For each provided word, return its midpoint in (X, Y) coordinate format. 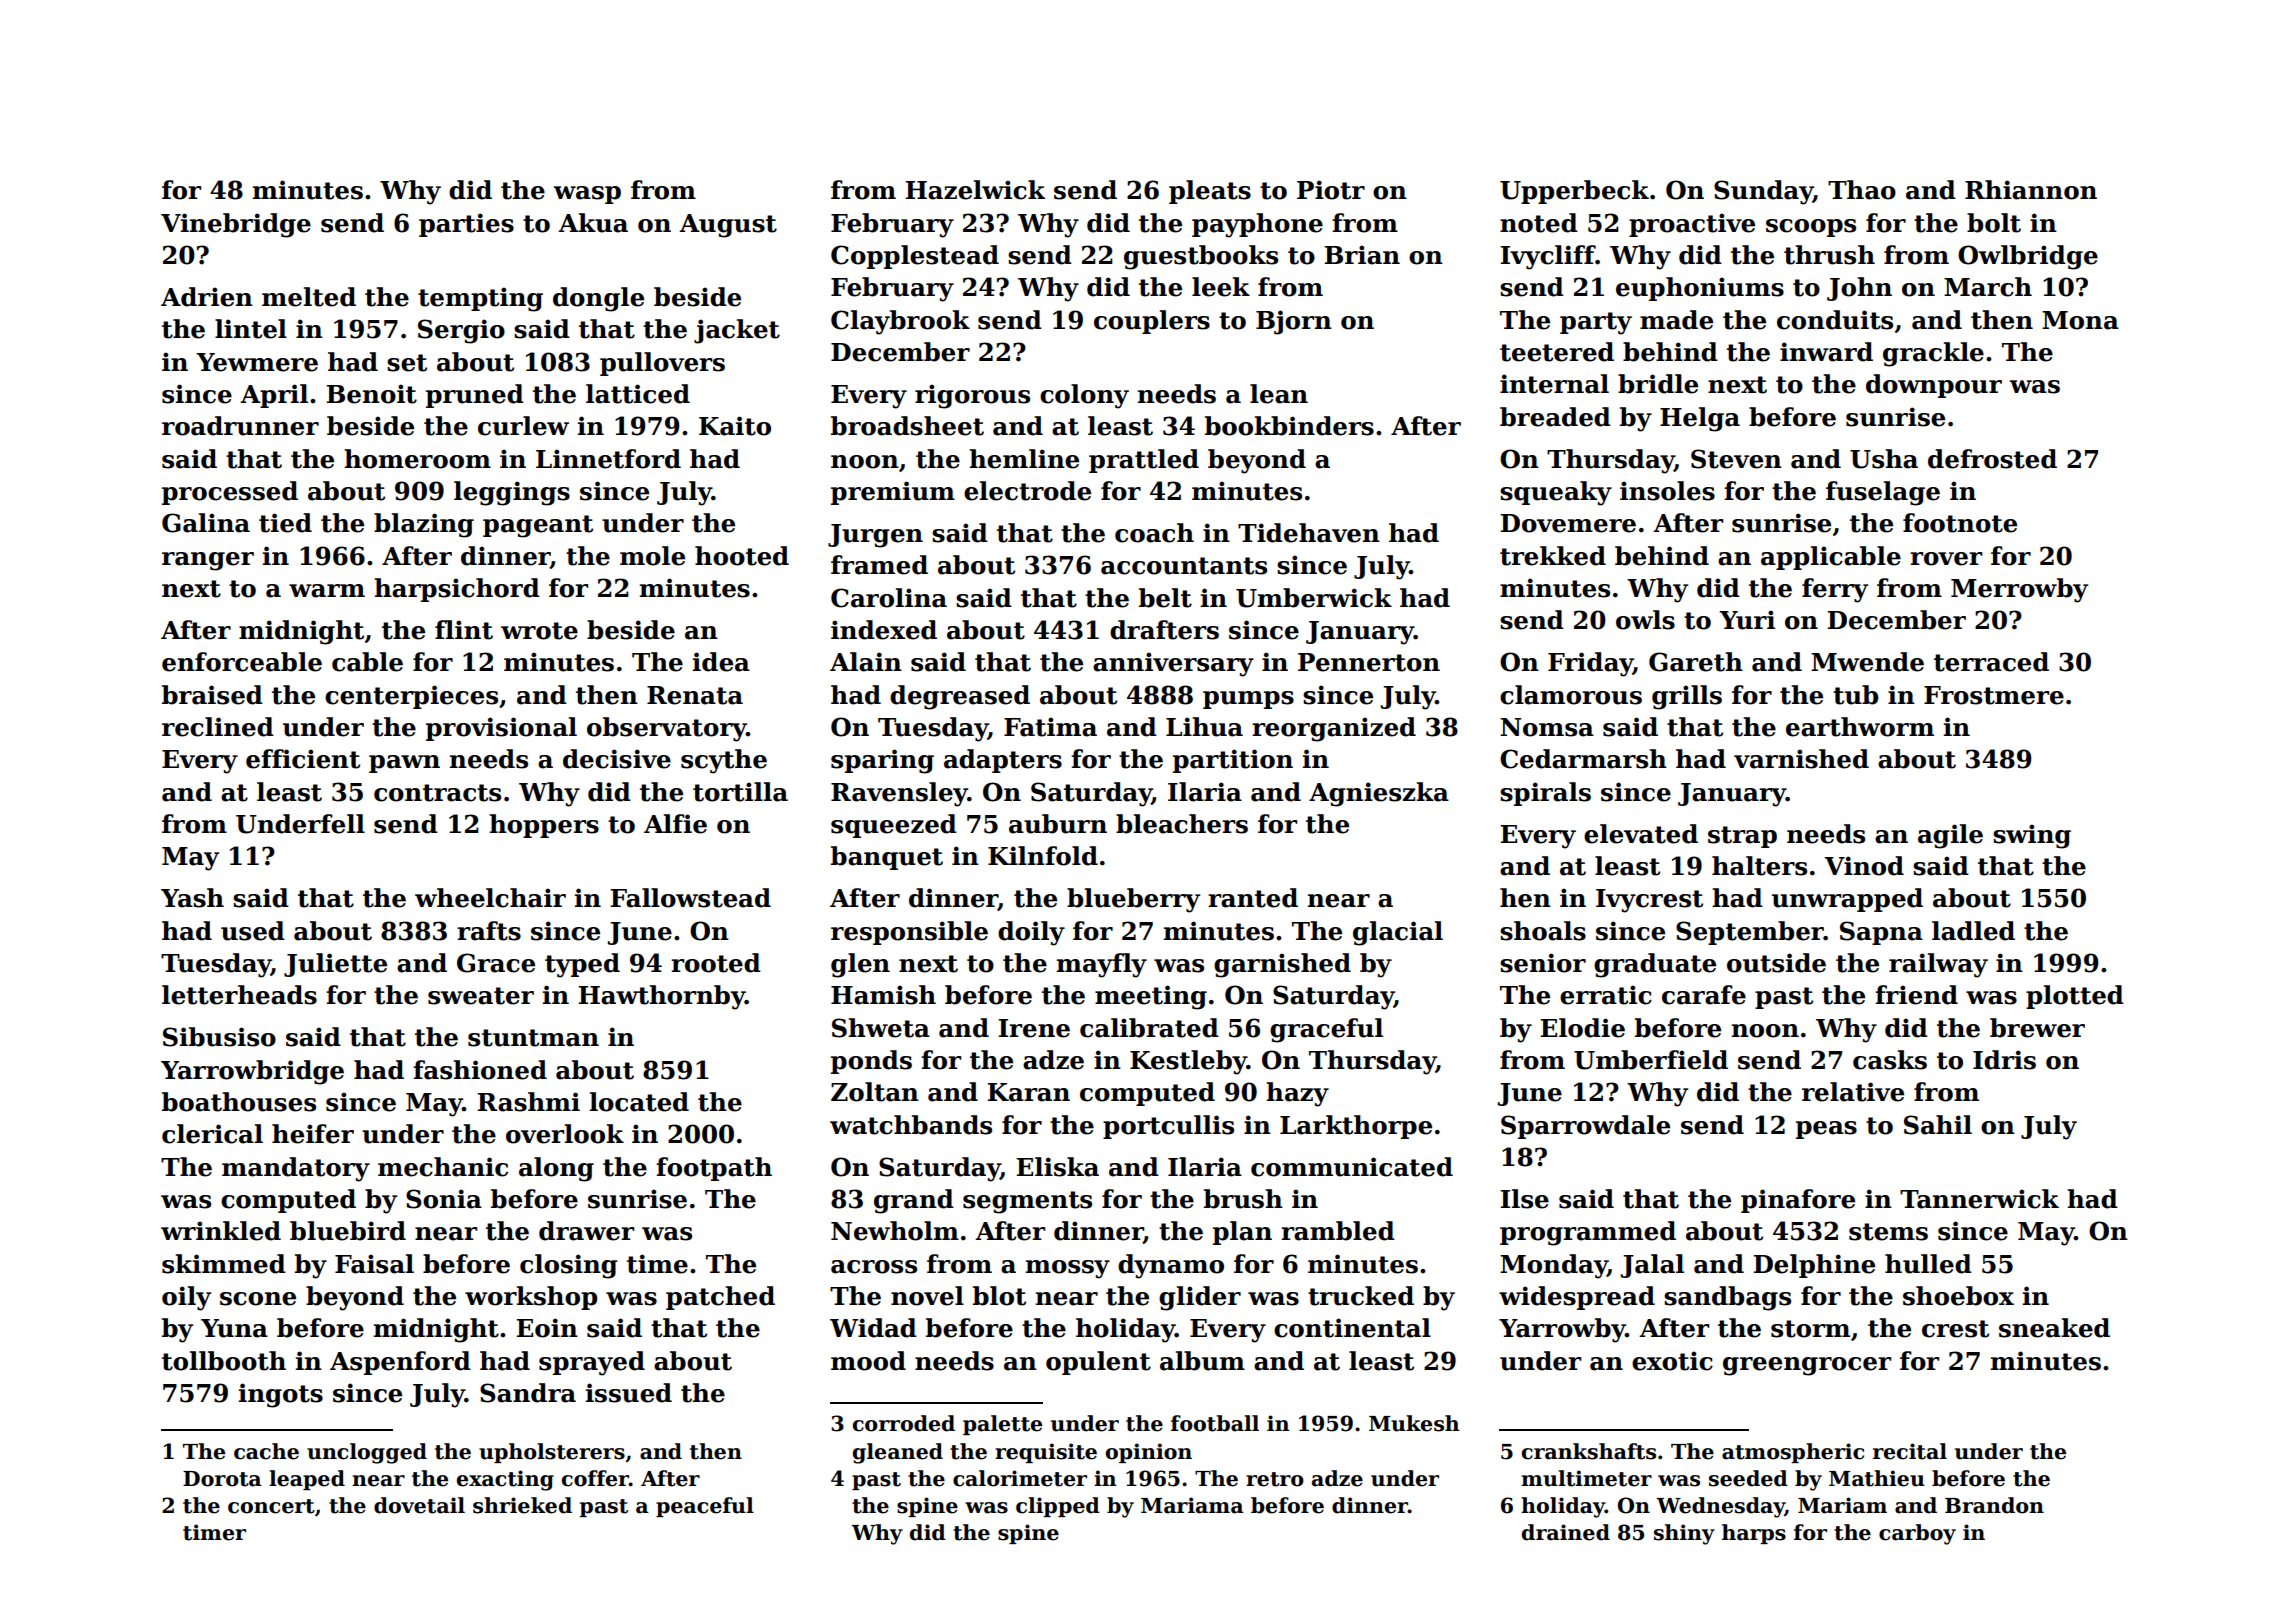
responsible (909, 933)
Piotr (1331, 190)
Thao (1862, 190)
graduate (1655, 965)
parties (466, 225)
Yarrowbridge (252, 1072)
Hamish (883, 995)
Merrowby (2019, 590)
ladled (1973, 931)
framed (879, 565)
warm (327, 591)
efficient (303, 759)
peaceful (705, 1507)
